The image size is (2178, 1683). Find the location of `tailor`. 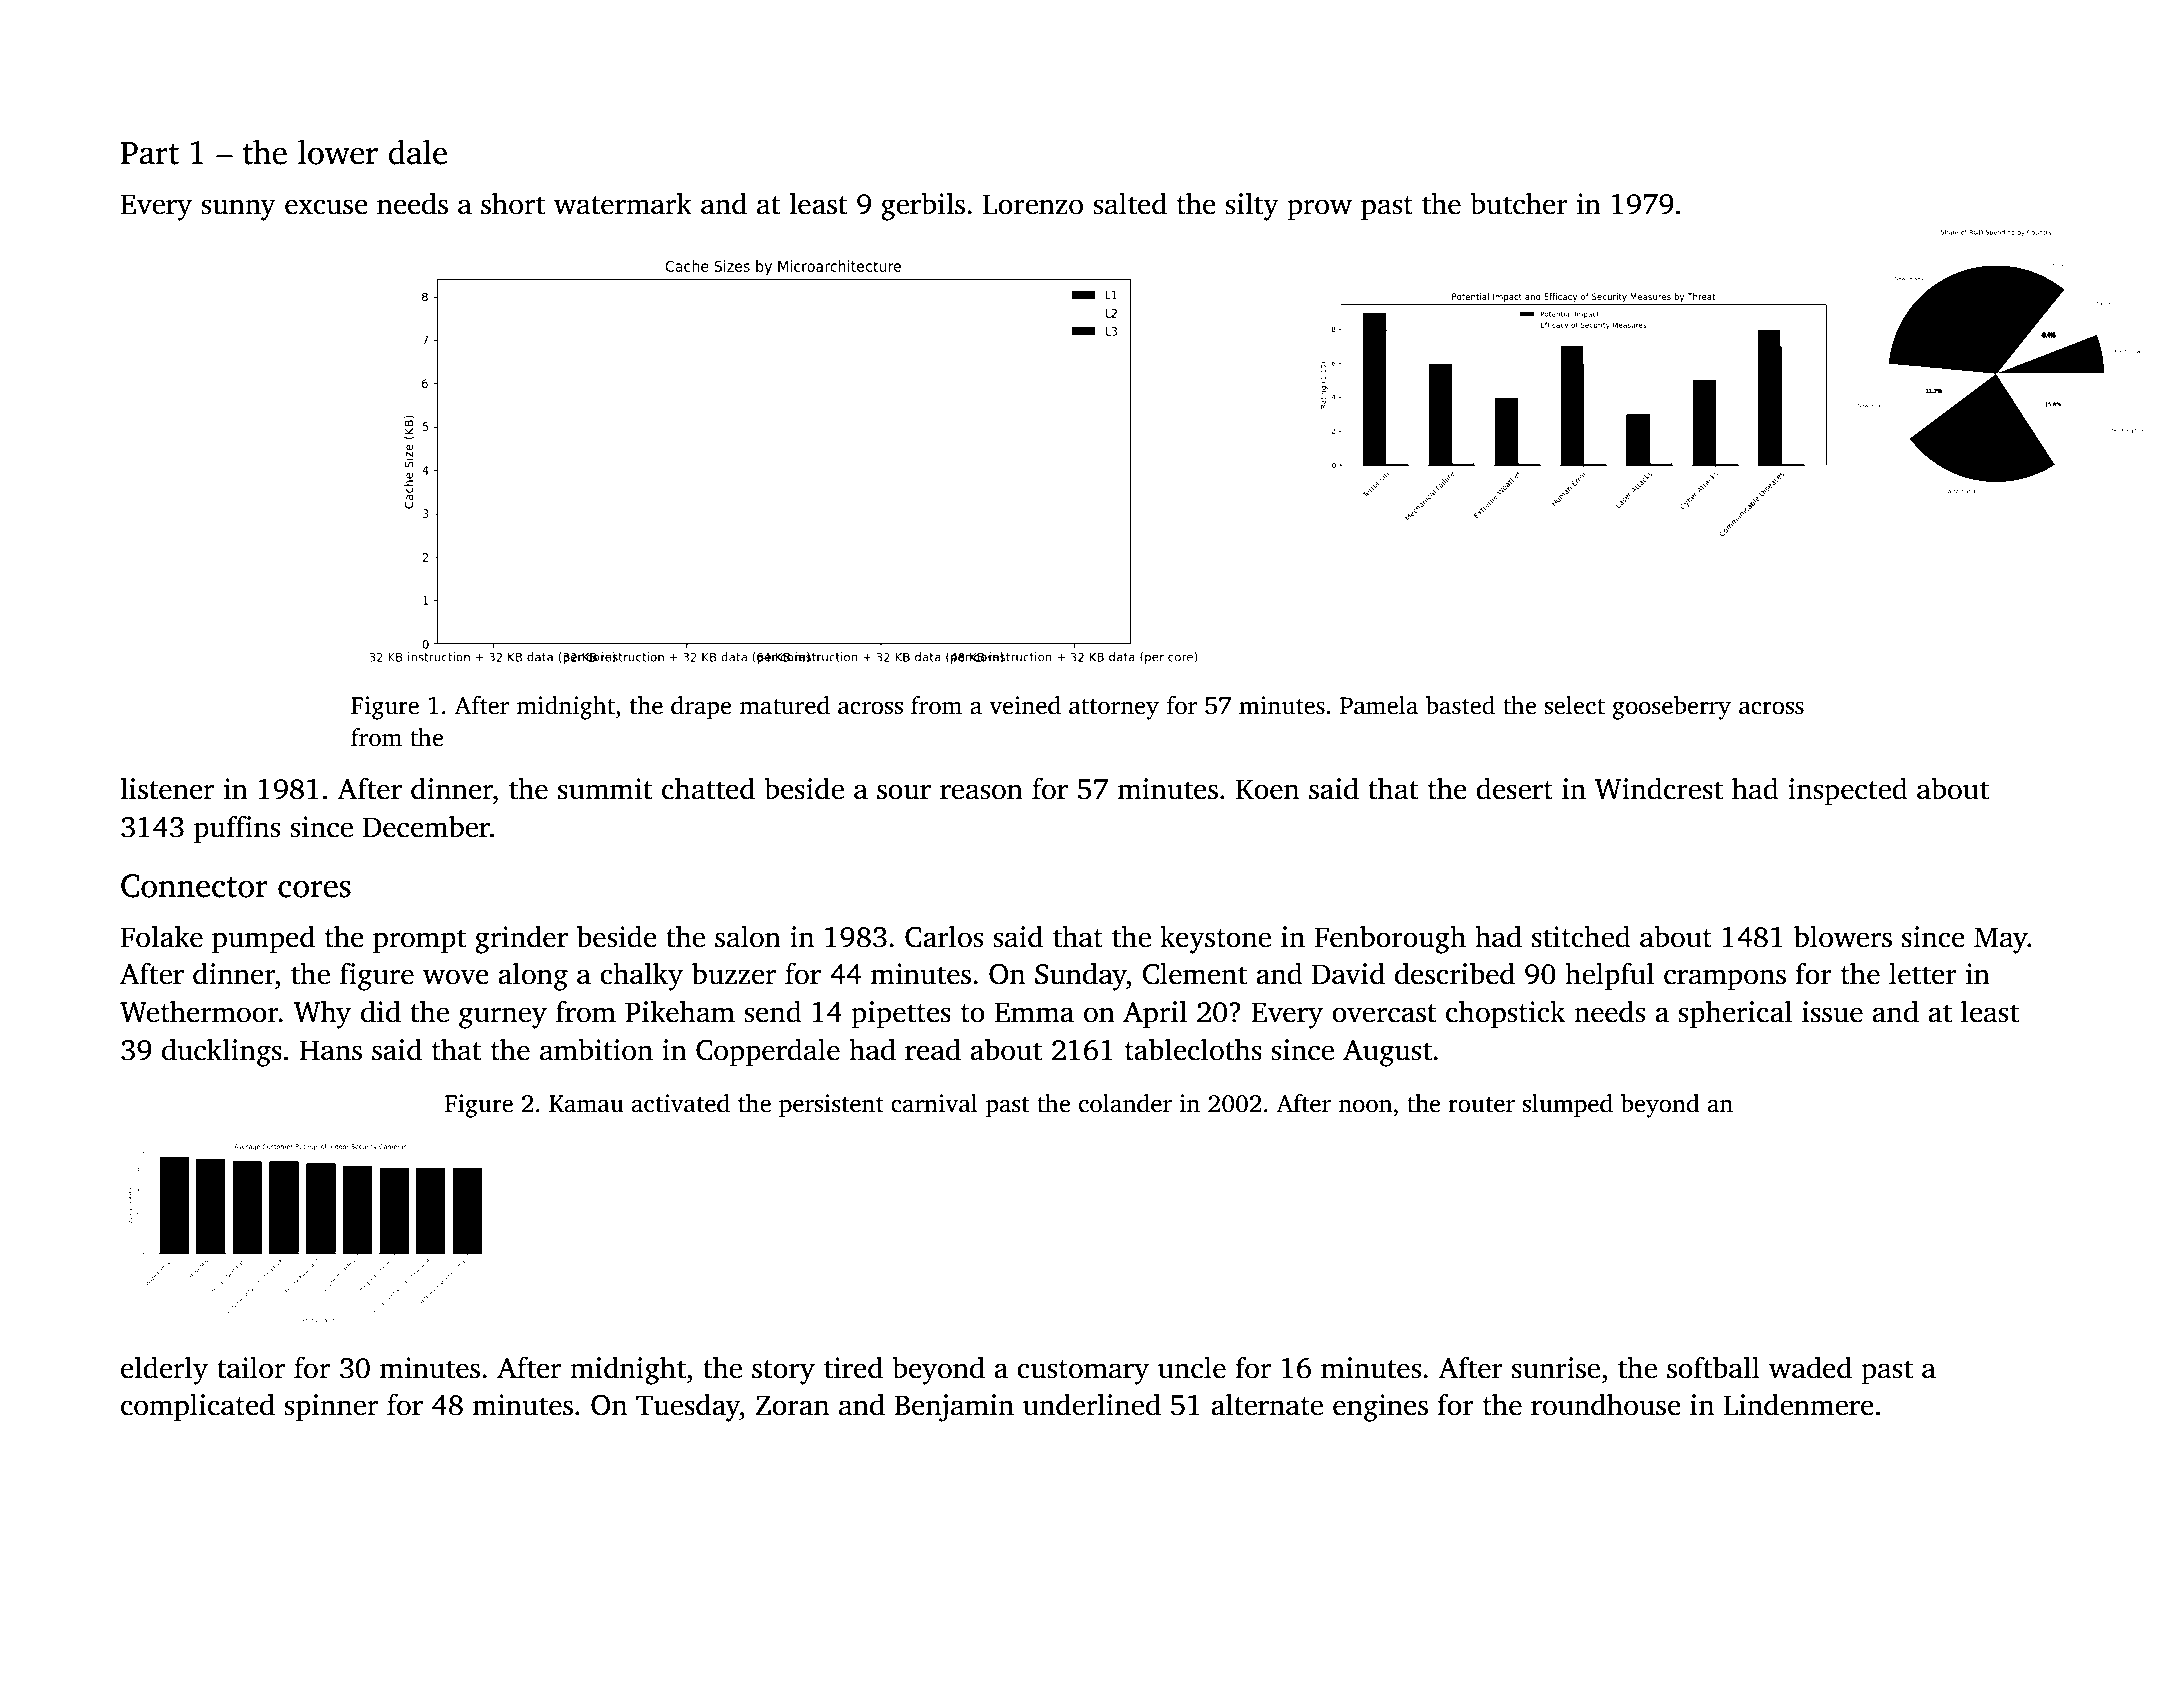

tailor is located at coordinates (251, 1367).
